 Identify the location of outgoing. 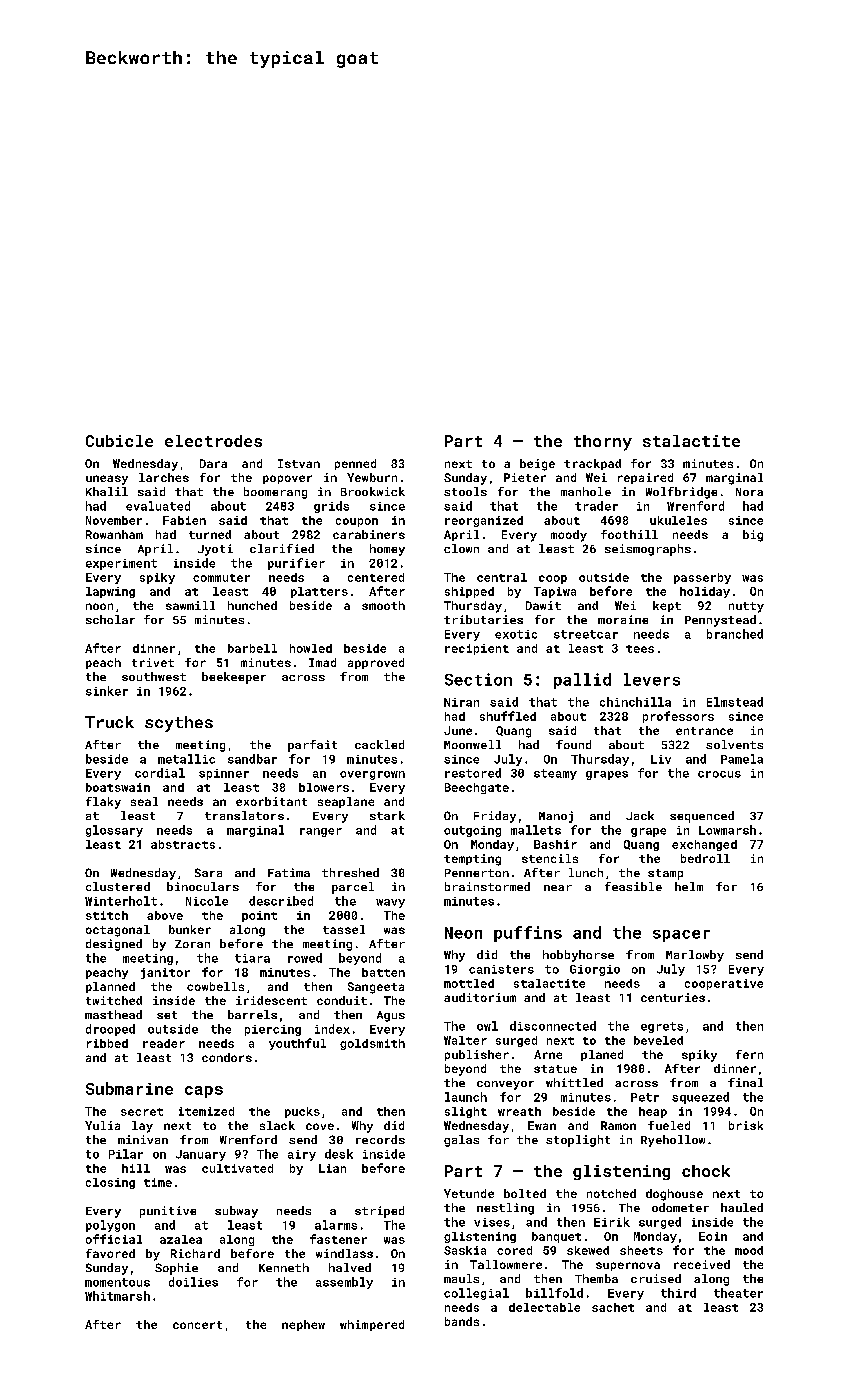
(472, 831).
